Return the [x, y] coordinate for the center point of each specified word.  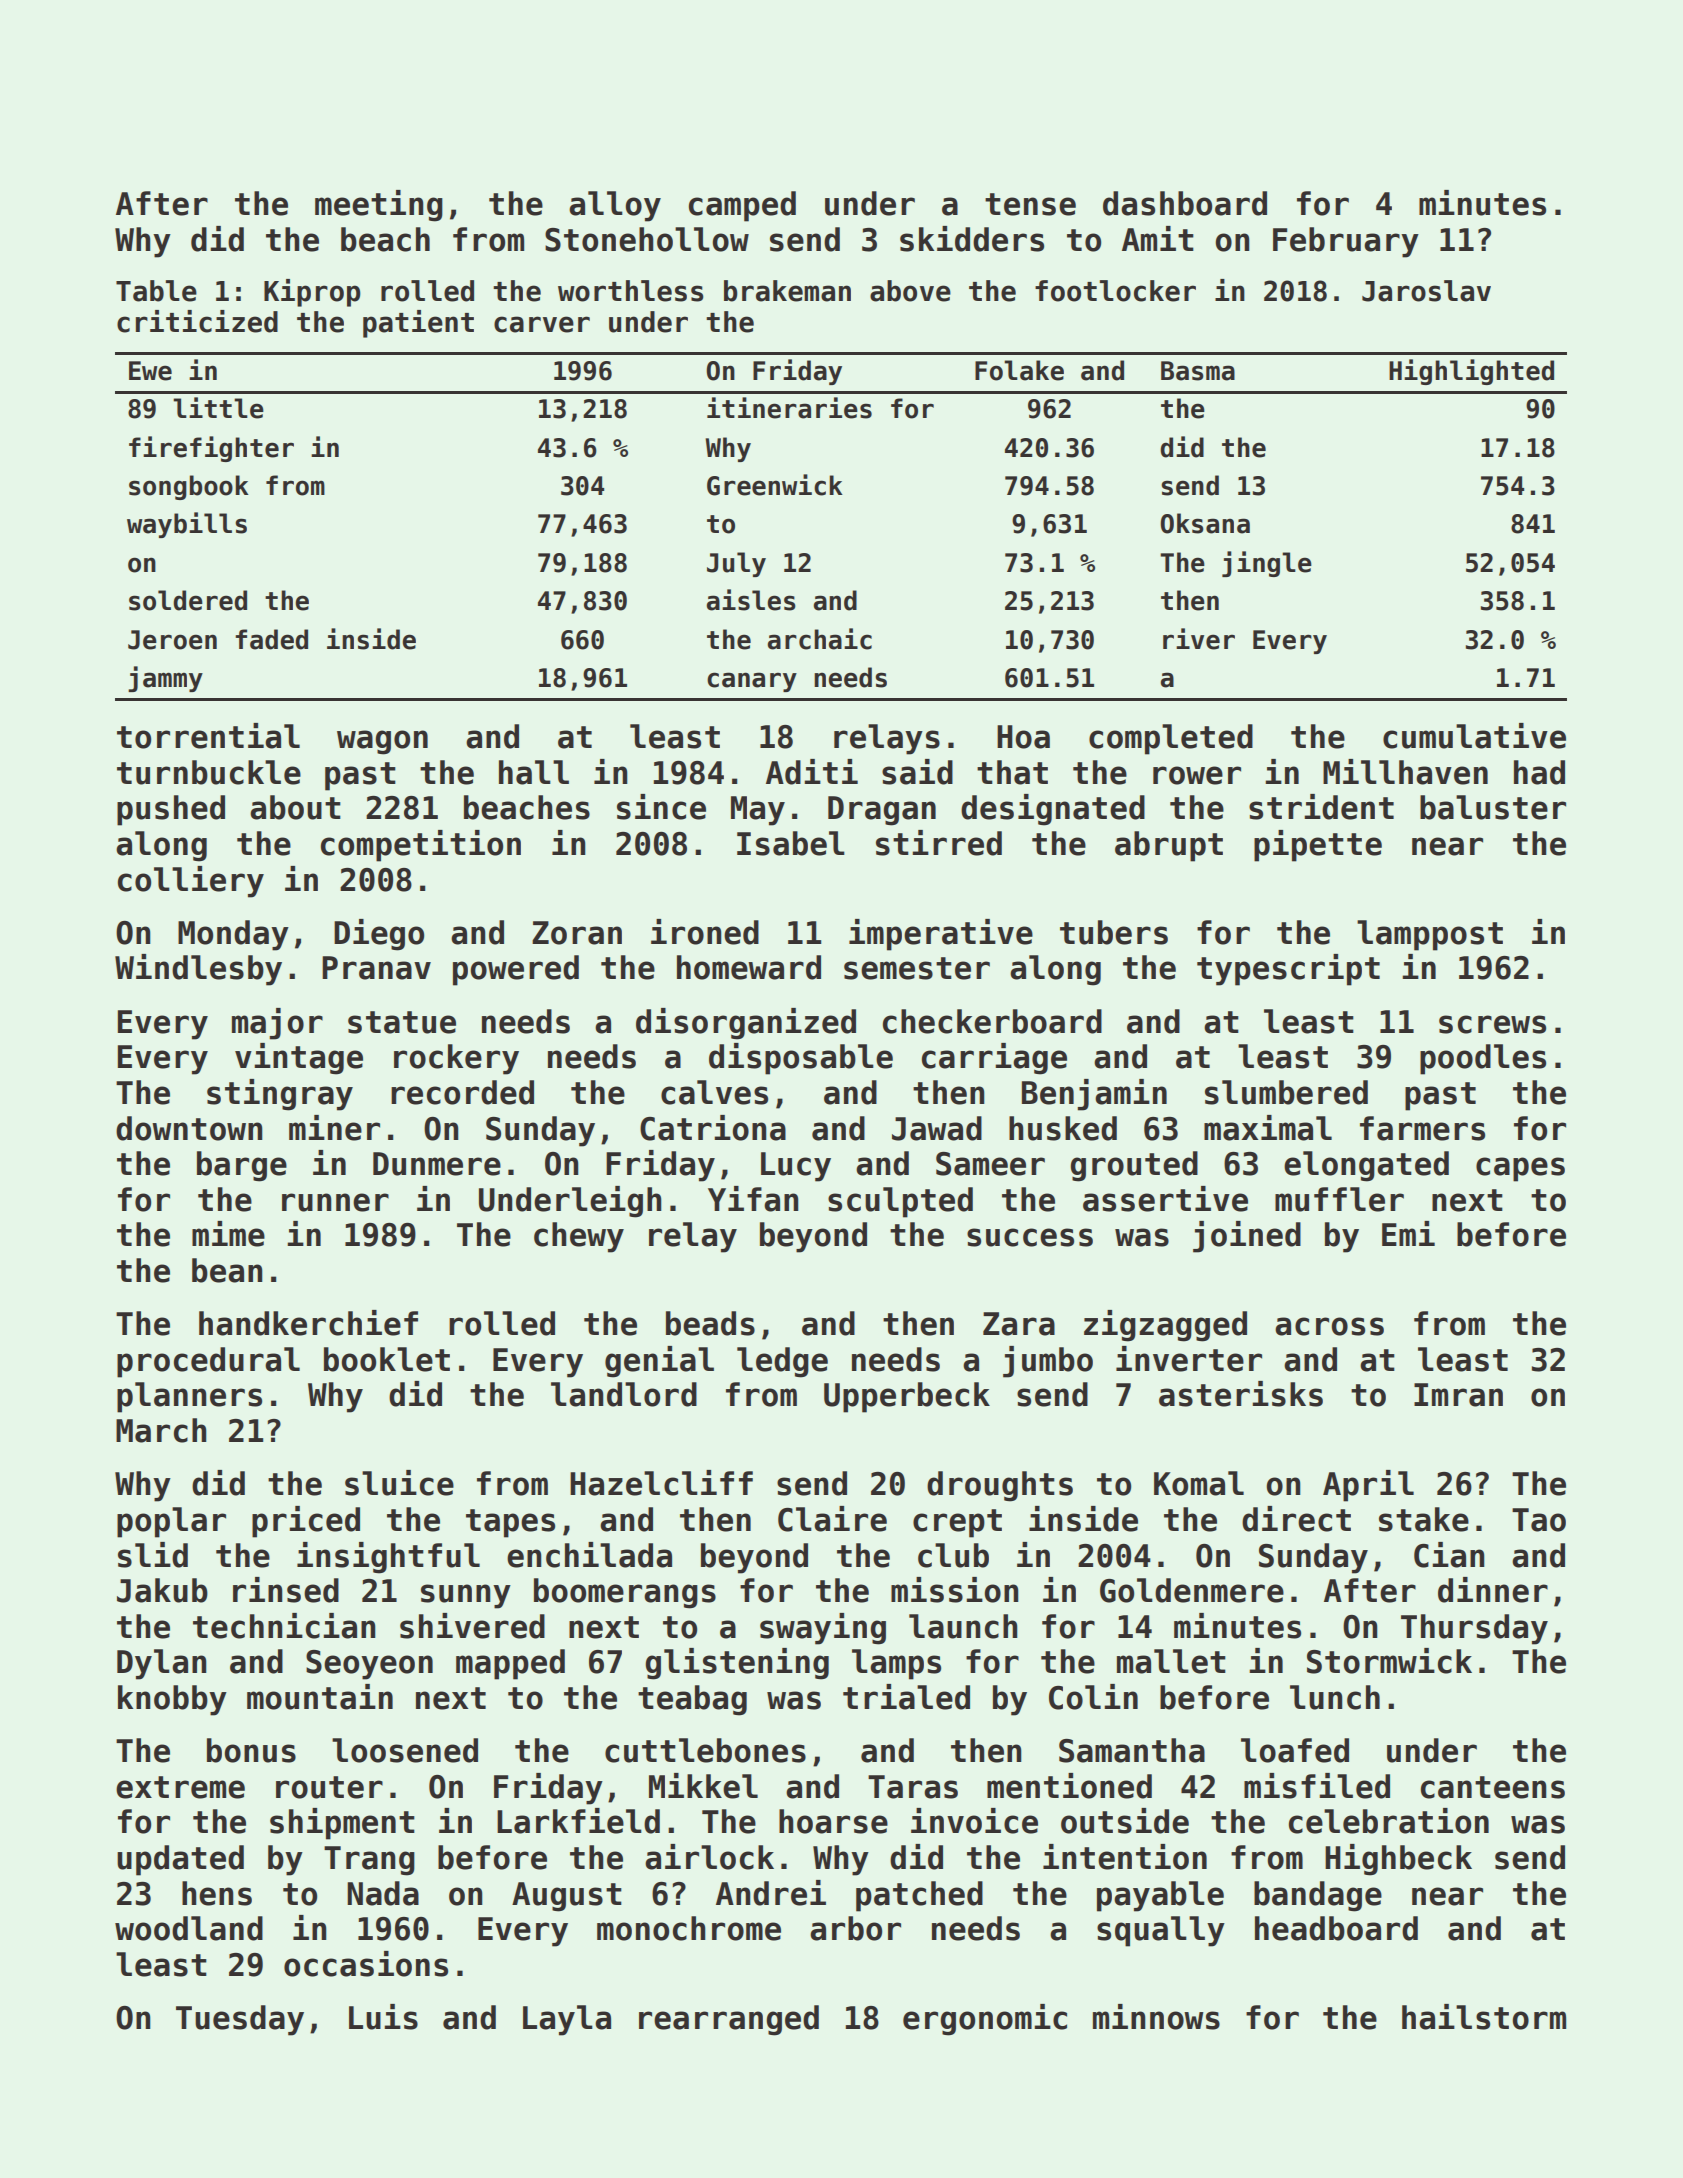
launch [963, 1626]
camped [742, 206]
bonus [251, 1750]
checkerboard [992, 1021]
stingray [280, 1095]
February [1346, 242]
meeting [379, 206]
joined [1247, 1237]
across [1329, 1326]
